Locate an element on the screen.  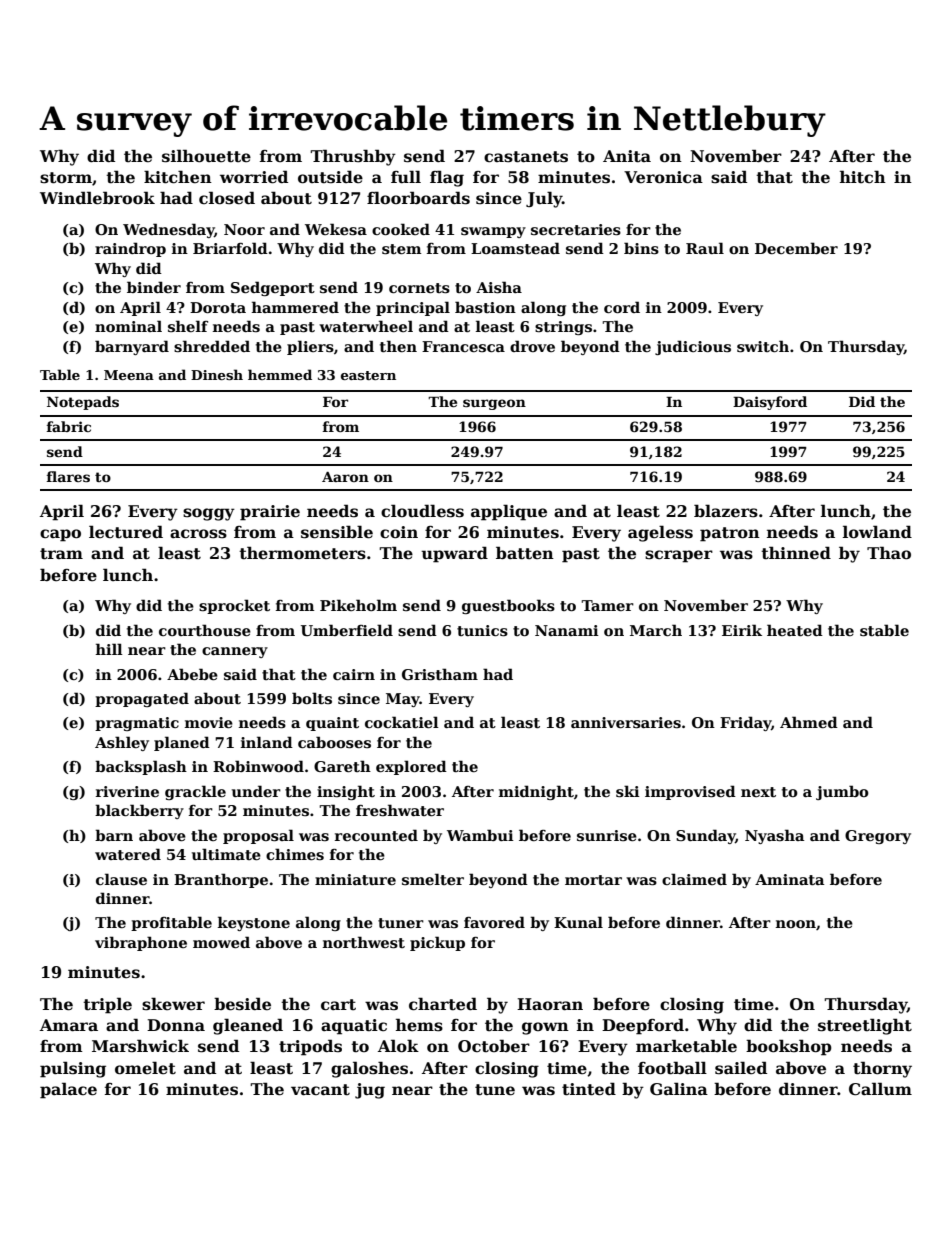
clause is located at coordinates (121, 879).
